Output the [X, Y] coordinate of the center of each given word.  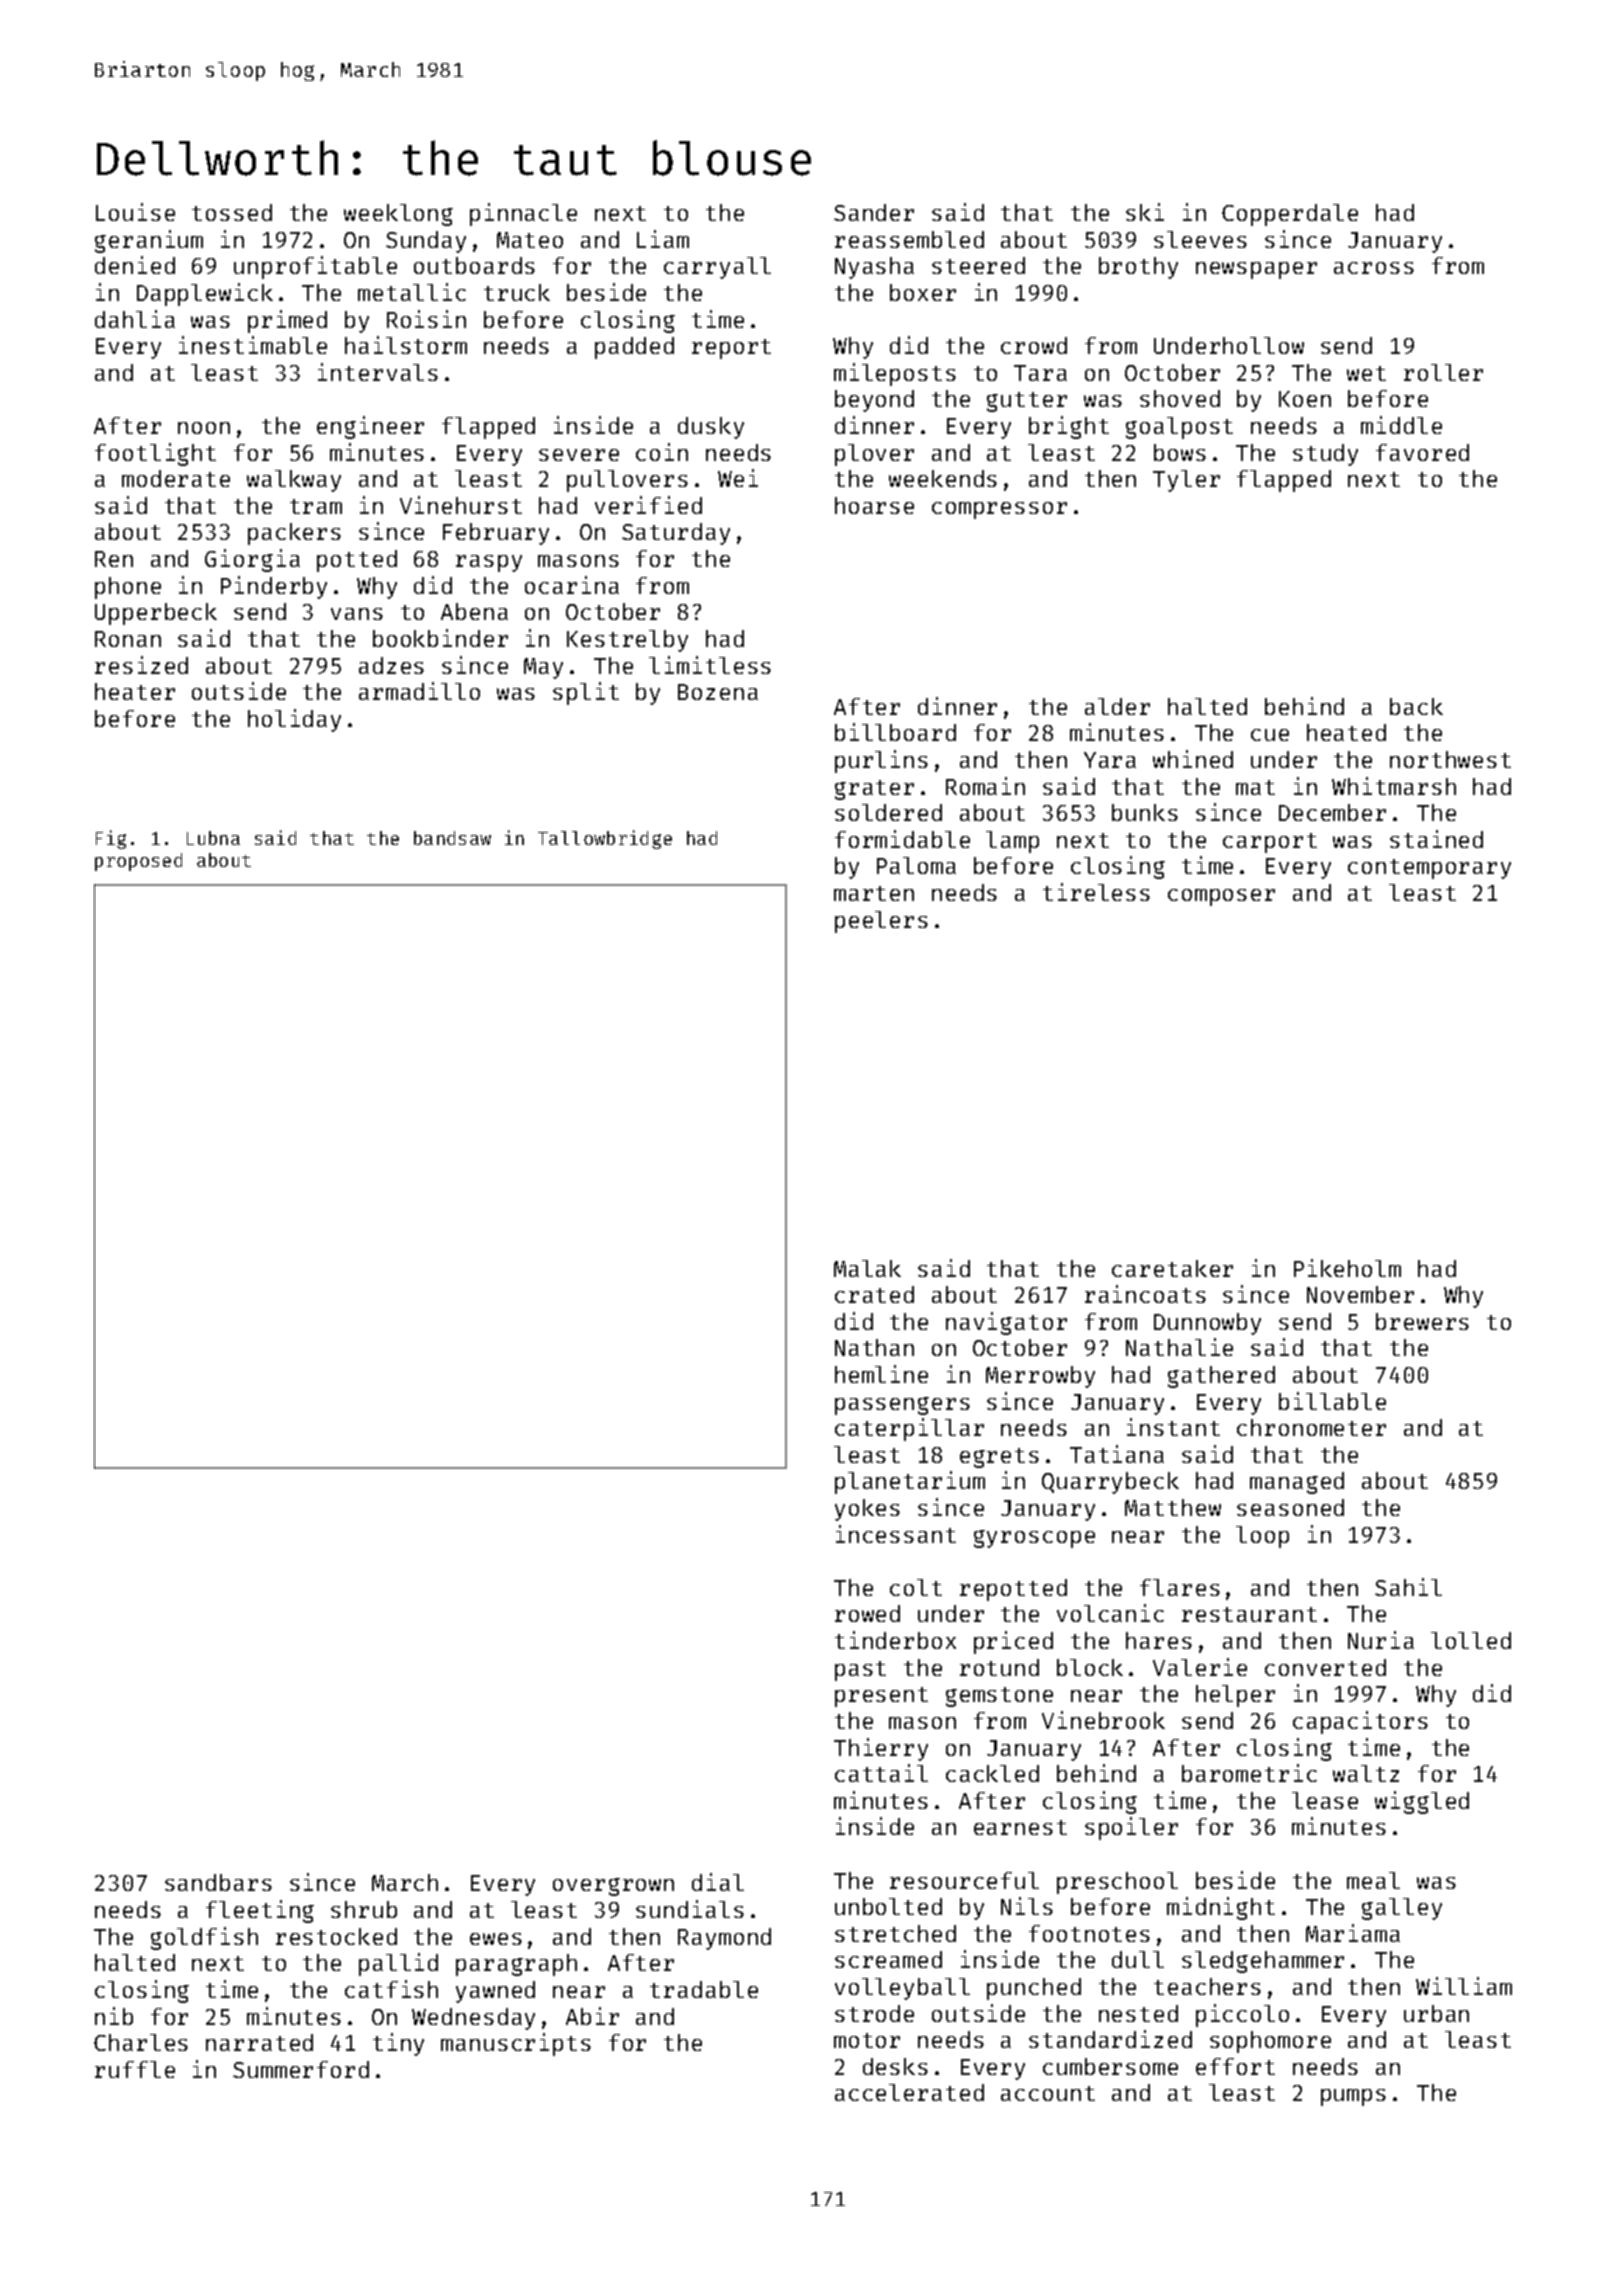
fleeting [260, 1911]
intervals [378, 372]
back [1416, 706]
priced [1013, 1642]
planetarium [910, 1482]
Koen [1305, 399]
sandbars [218, 1882]
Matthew [1173, 1507]
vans [357, 614]
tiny [398, 2044]
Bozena [718, 692]
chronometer [1311, 1427]
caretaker [1172, 1268]
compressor [999, 510]
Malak [867, 1268]
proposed [138, 862]
